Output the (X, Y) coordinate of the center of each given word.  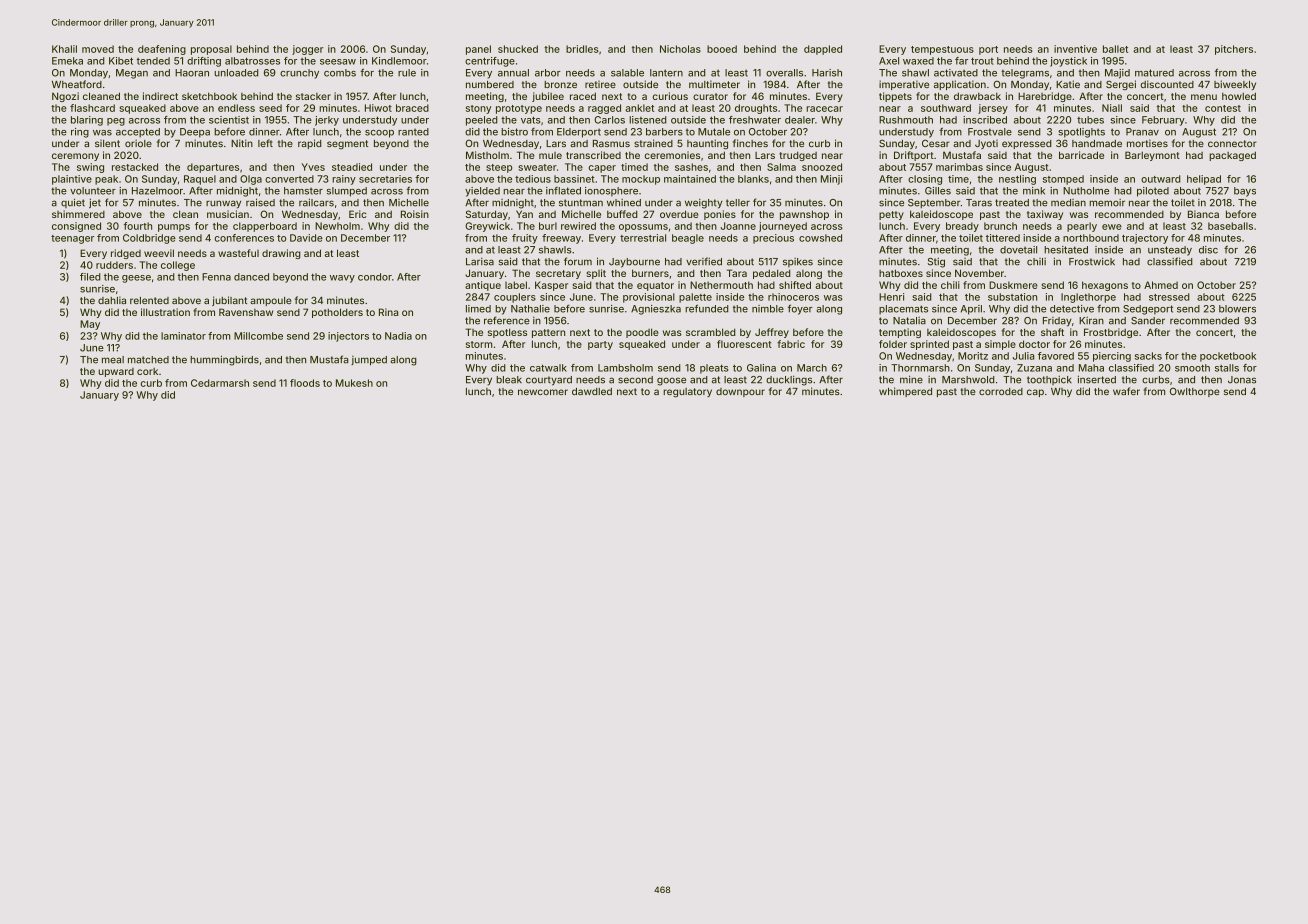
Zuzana (1034, 368)
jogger (308, 50)
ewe (1112, 227)
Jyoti (986, 144)
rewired (578, 226)
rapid (310, 144)
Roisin (415, 214)
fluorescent (744, 344)
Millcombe (258, 336)
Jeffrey (772, 333)
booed (722, 49)
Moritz (973, 356)
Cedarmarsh (220, 383)
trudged (798, 156)
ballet (1115, 49)
